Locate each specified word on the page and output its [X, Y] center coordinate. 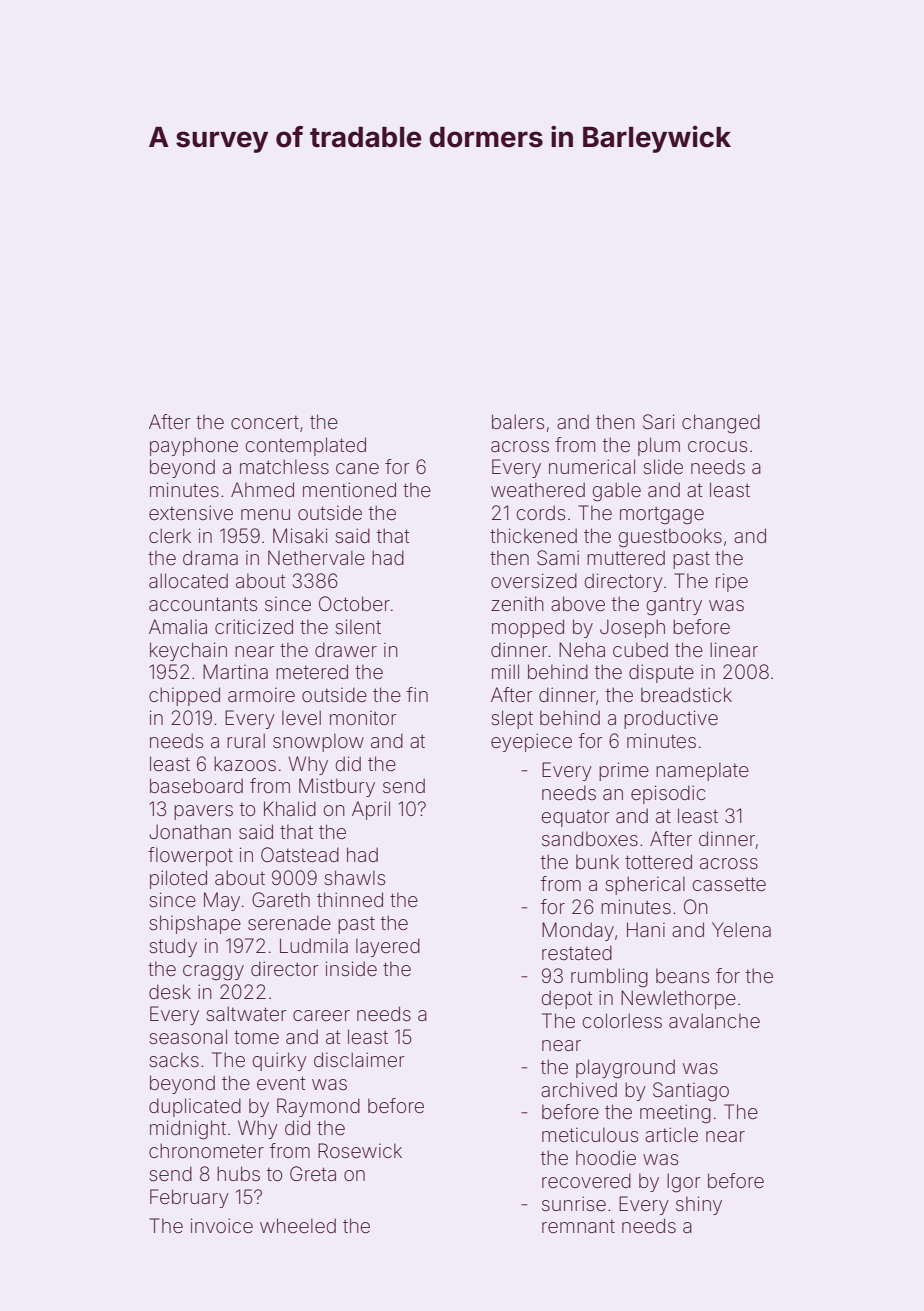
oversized [534, 580]
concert [265, 422]
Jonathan [190, 831]
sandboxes [590, 838]
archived [579, 1089]
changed [721, 424]
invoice [222, 1225]
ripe [732, 582]
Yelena [741, 929]
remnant [578, 1226]
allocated [188, 580]
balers [518, 421]
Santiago [691, 1092]
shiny [699, 1205]
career [321, 1015]
